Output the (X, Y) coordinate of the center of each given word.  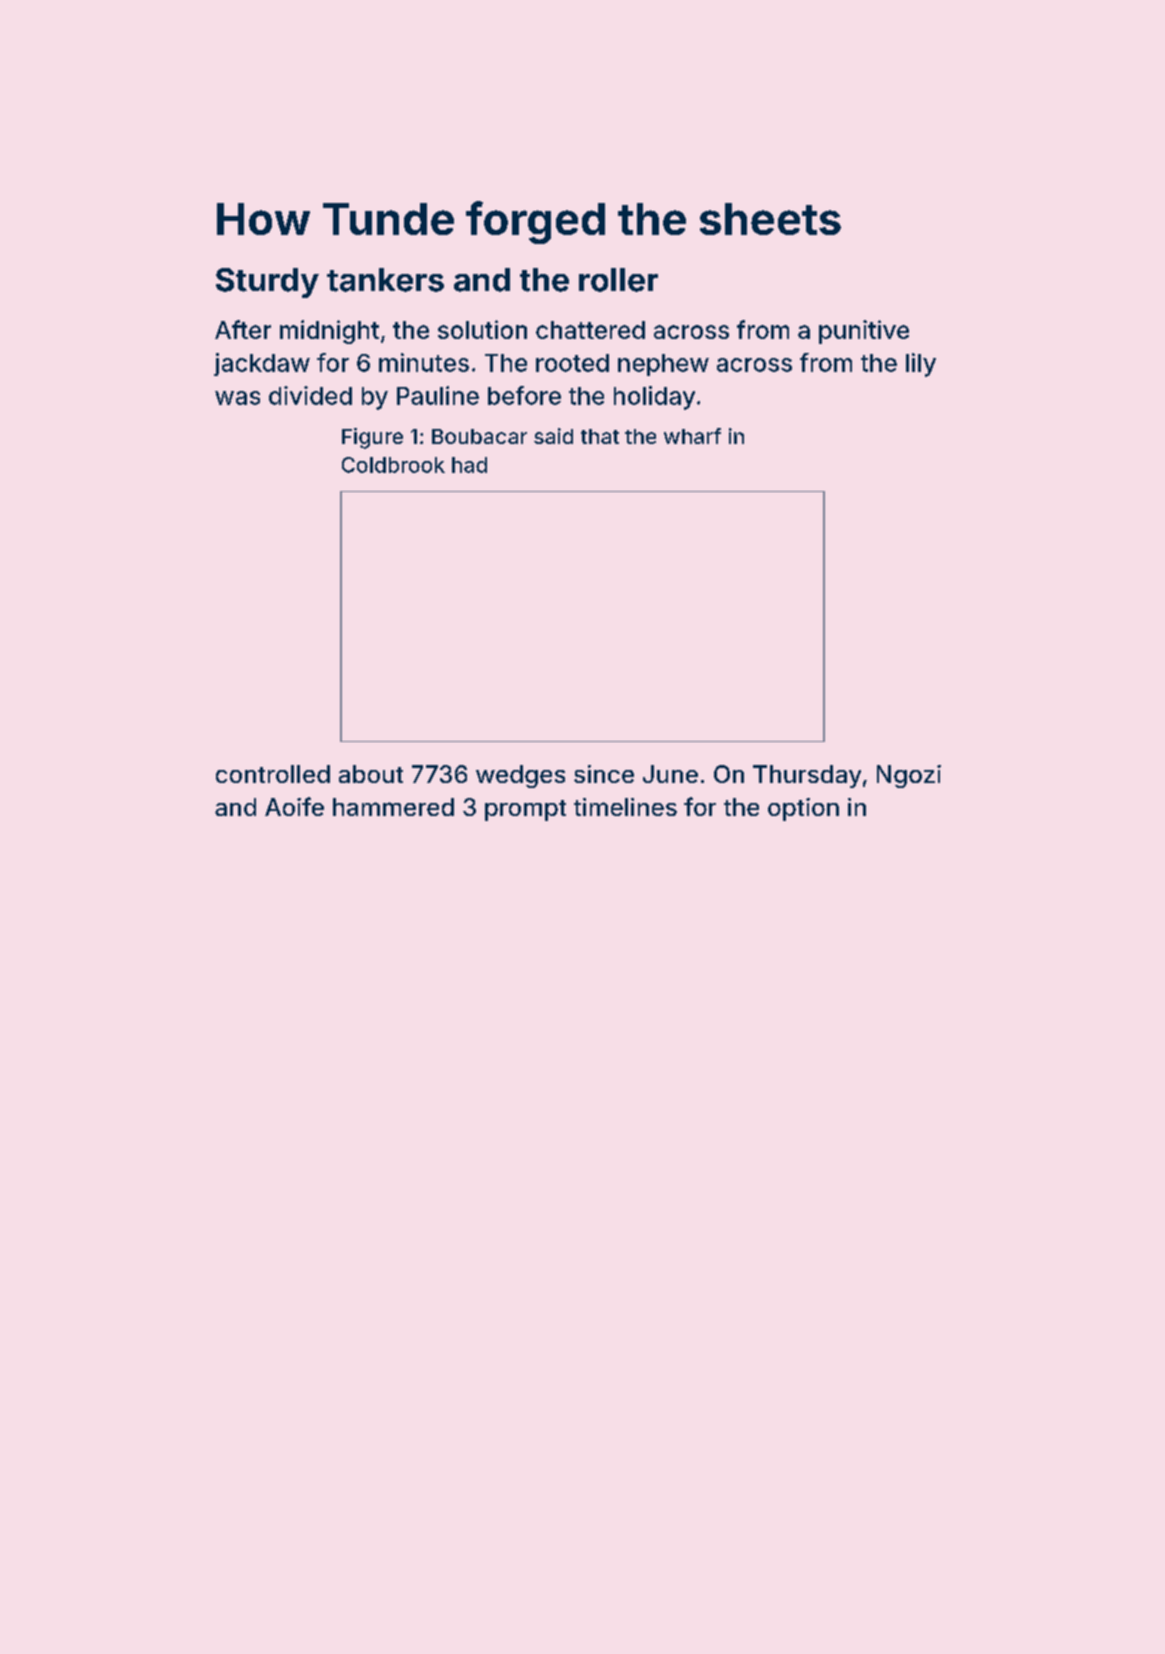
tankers (385, 280)
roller (618, 280)
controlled (273, 774)
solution (482, 329)
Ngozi (909, 776)
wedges (520, 776)
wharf (692, 436)
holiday (654, 398)
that (600, 436)
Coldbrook (393, 465)
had (469, 465)
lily (921, 365)
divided (310, 395)
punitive (864, 332)
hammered (393, 807)
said (553, 436)
